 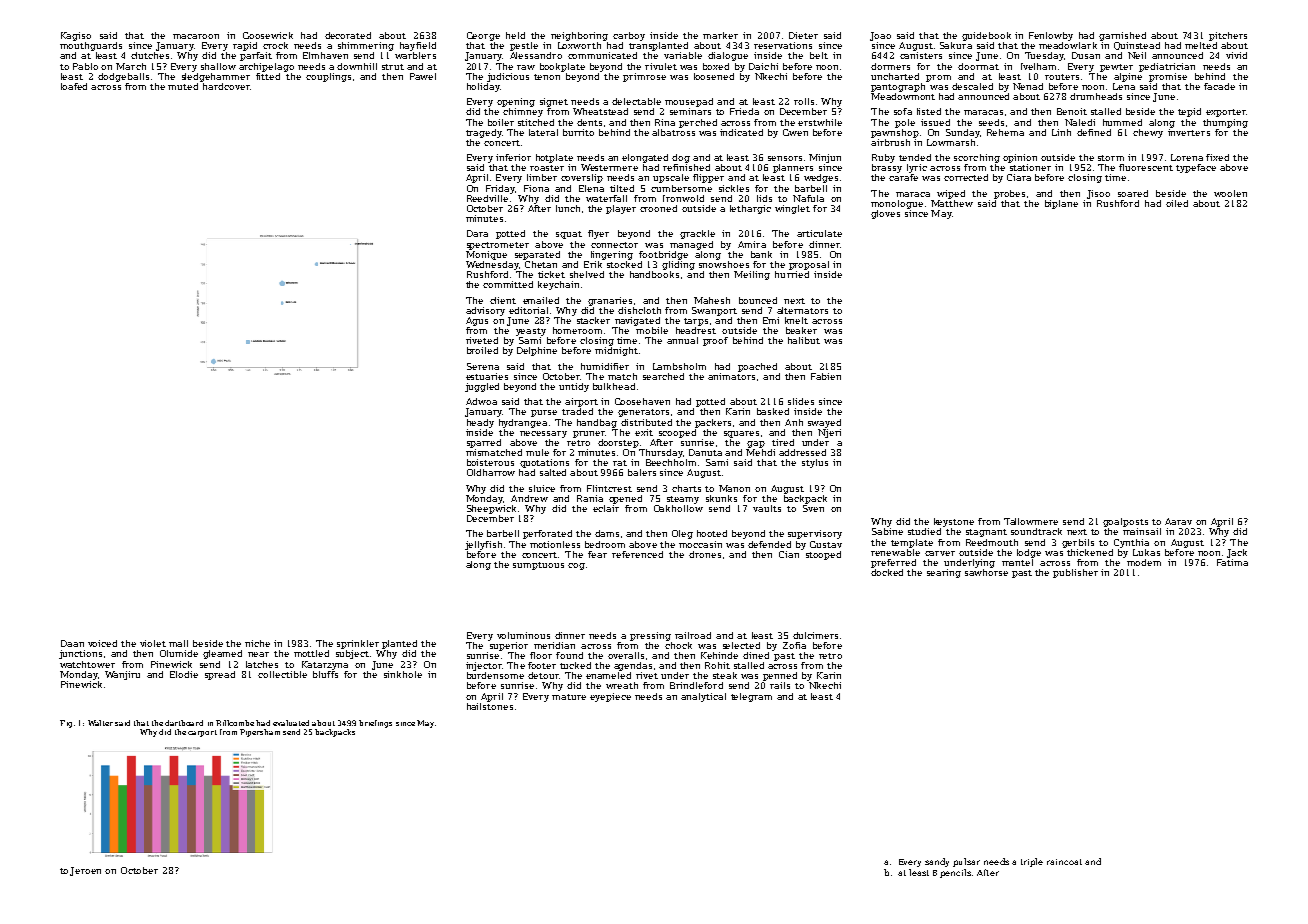 What do you see at coordinates (954, 522) in the screenshot?
I see `keystone` at bounding box center [954, 522].
